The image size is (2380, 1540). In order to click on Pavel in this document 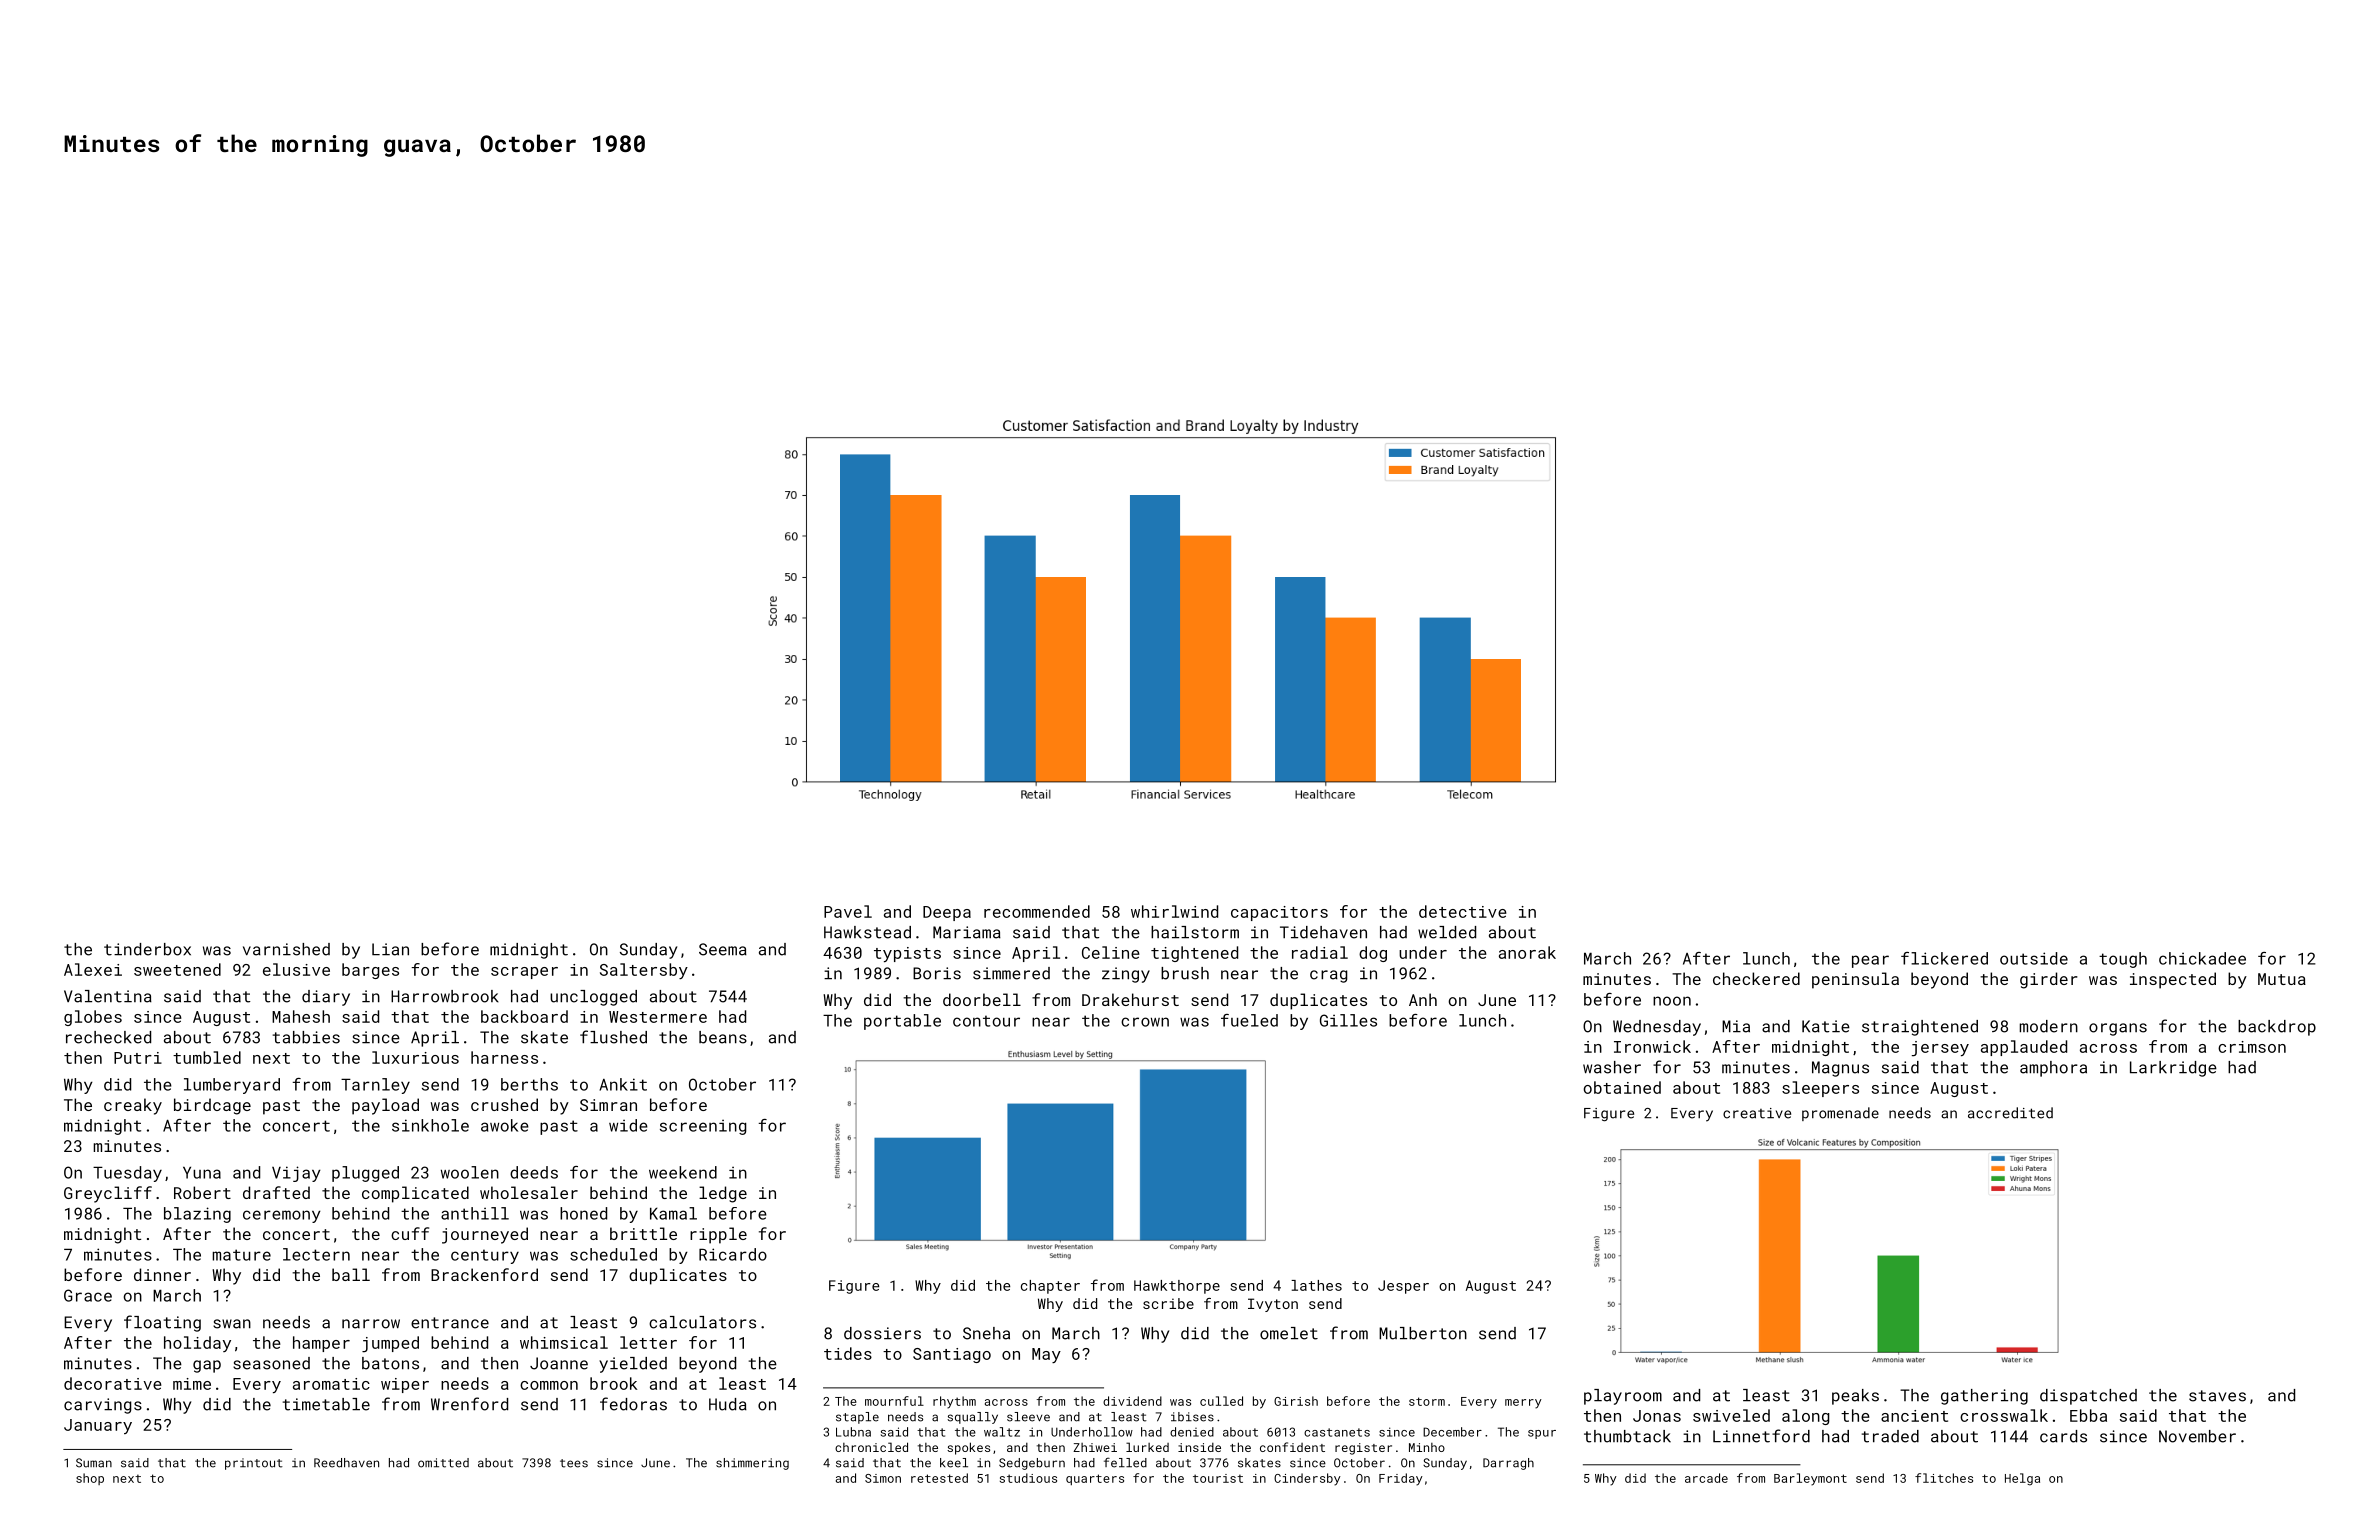, I will do `click(848, 911)`.
